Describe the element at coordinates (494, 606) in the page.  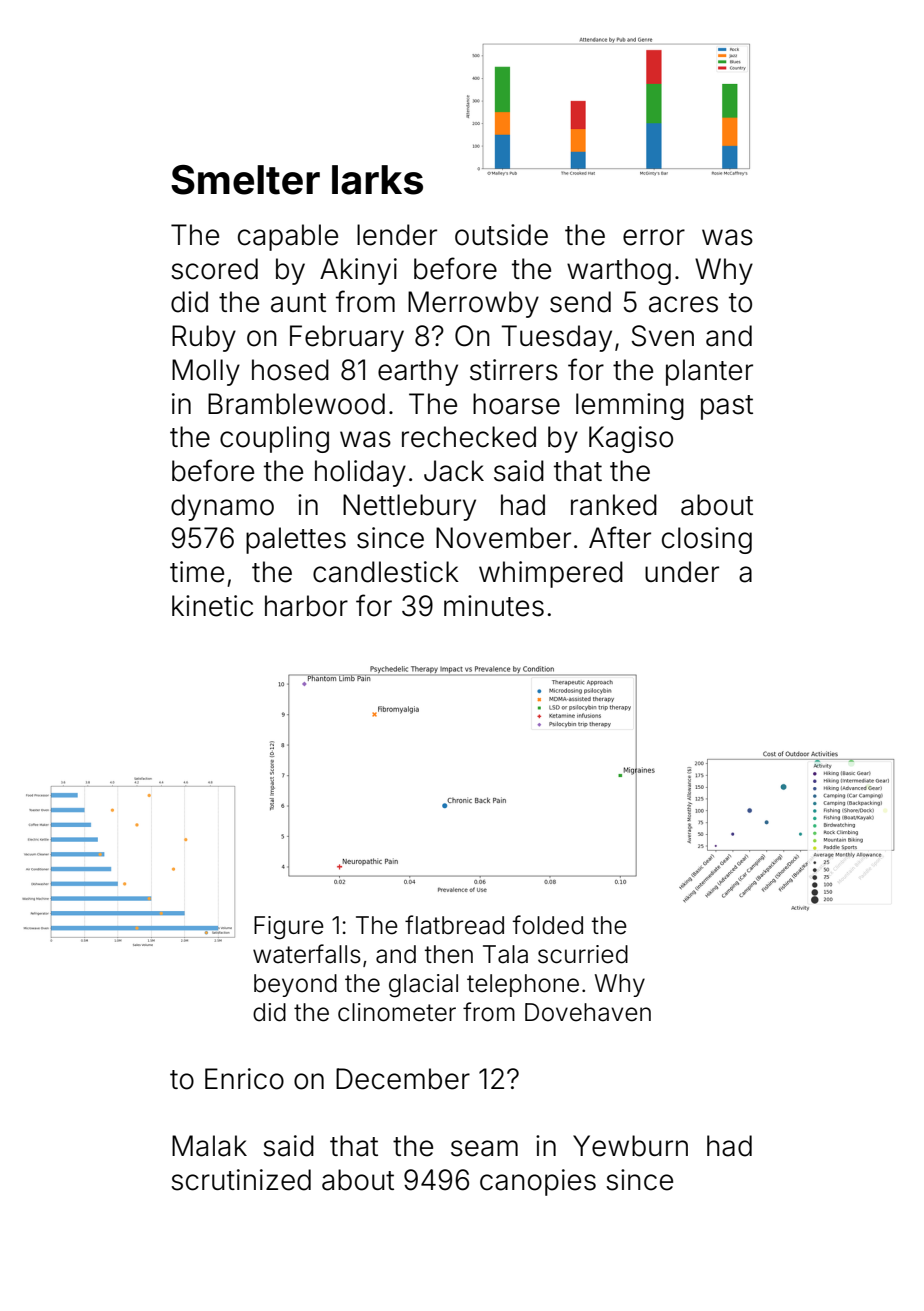
I see `minutes` at that location.
